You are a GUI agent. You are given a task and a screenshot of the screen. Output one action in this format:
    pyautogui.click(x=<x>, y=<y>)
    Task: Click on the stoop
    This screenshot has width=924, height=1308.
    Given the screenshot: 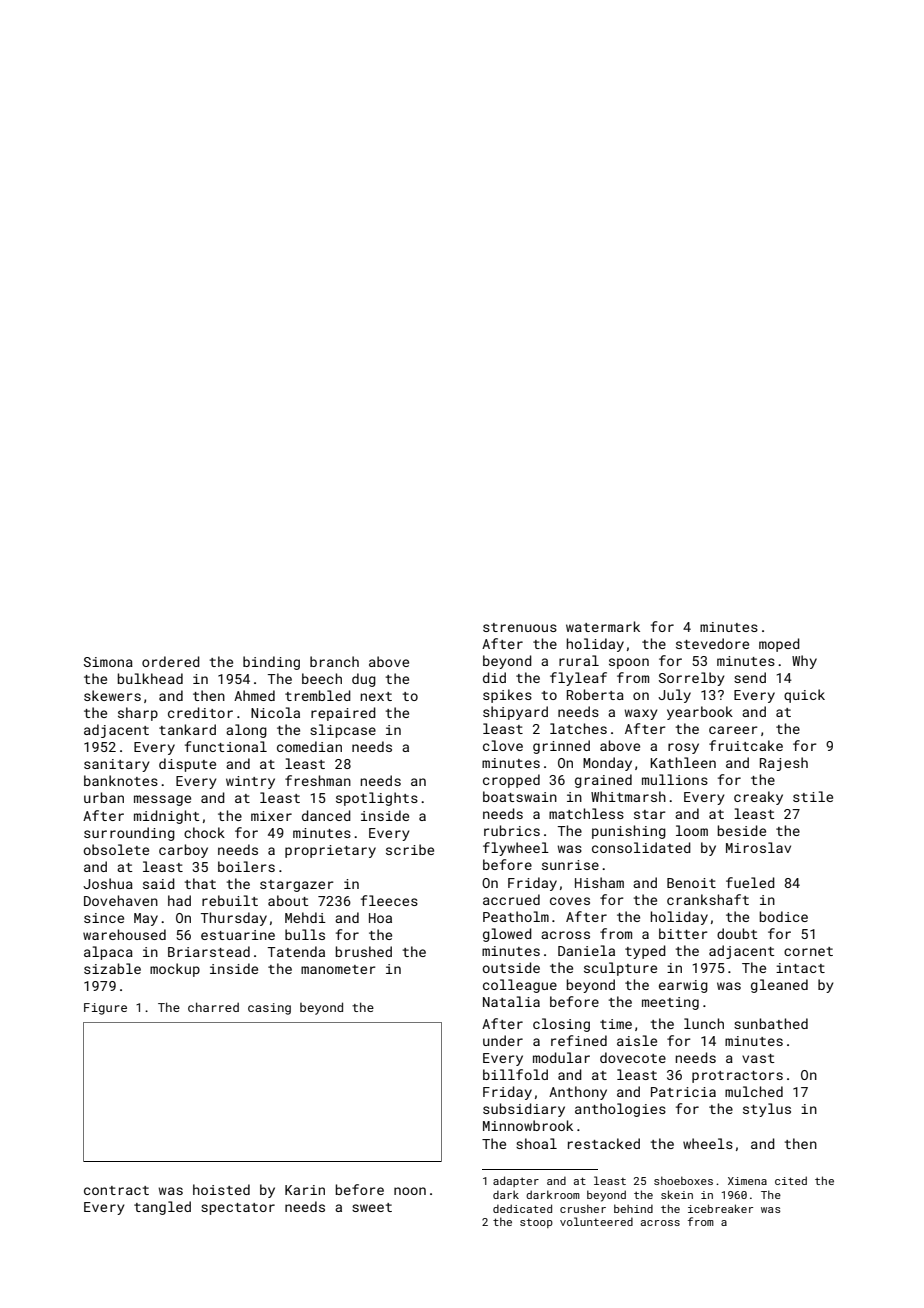 What is the action you would take?
    pyautogui.click(x=536, y=1223)
